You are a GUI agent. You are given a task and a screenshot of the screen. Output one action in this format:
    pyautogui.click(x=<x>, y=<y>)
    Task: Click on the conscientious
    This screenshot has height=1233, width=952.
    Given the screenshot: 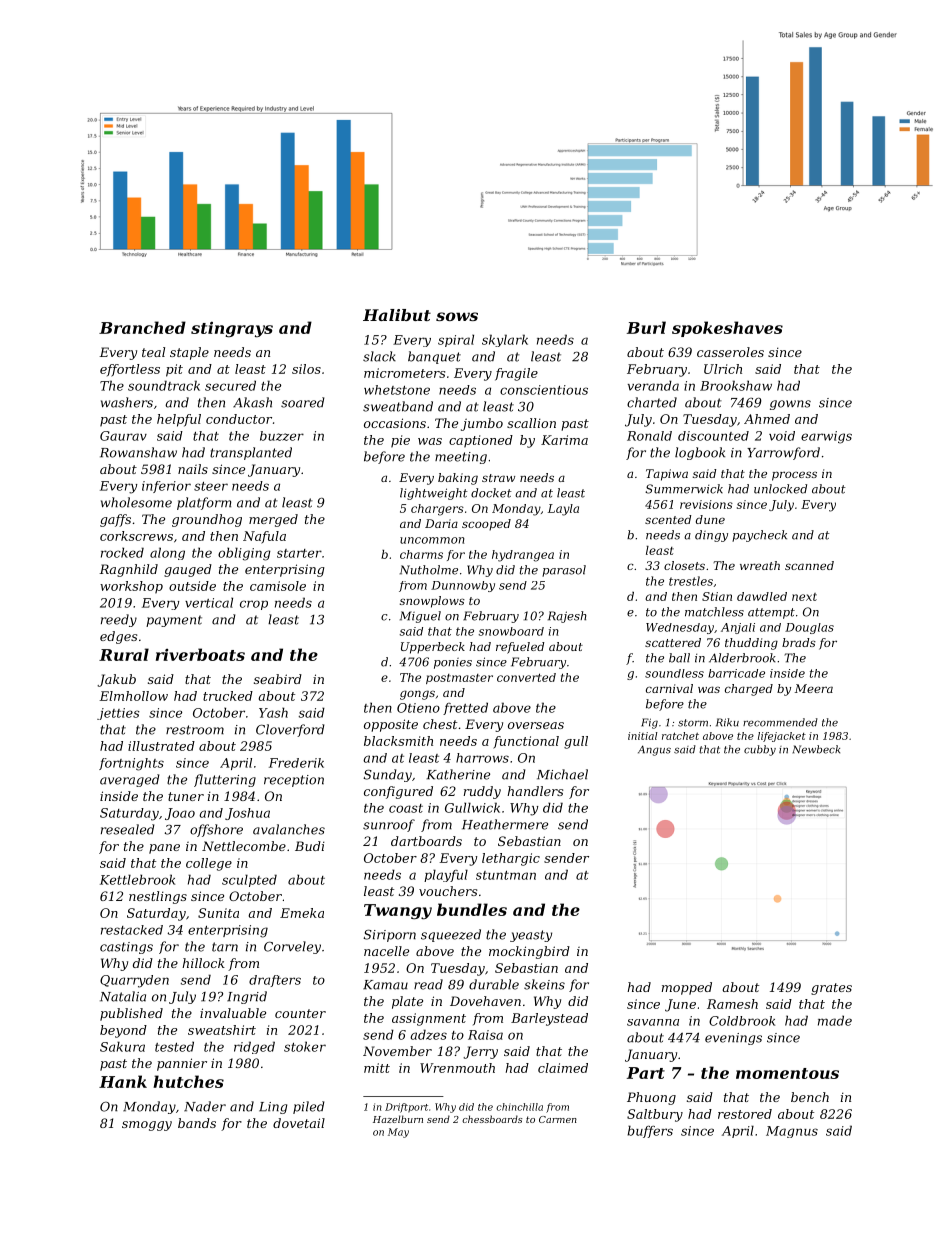 What is the action you would take?
    pyautogui.click(x=544, y=390)
